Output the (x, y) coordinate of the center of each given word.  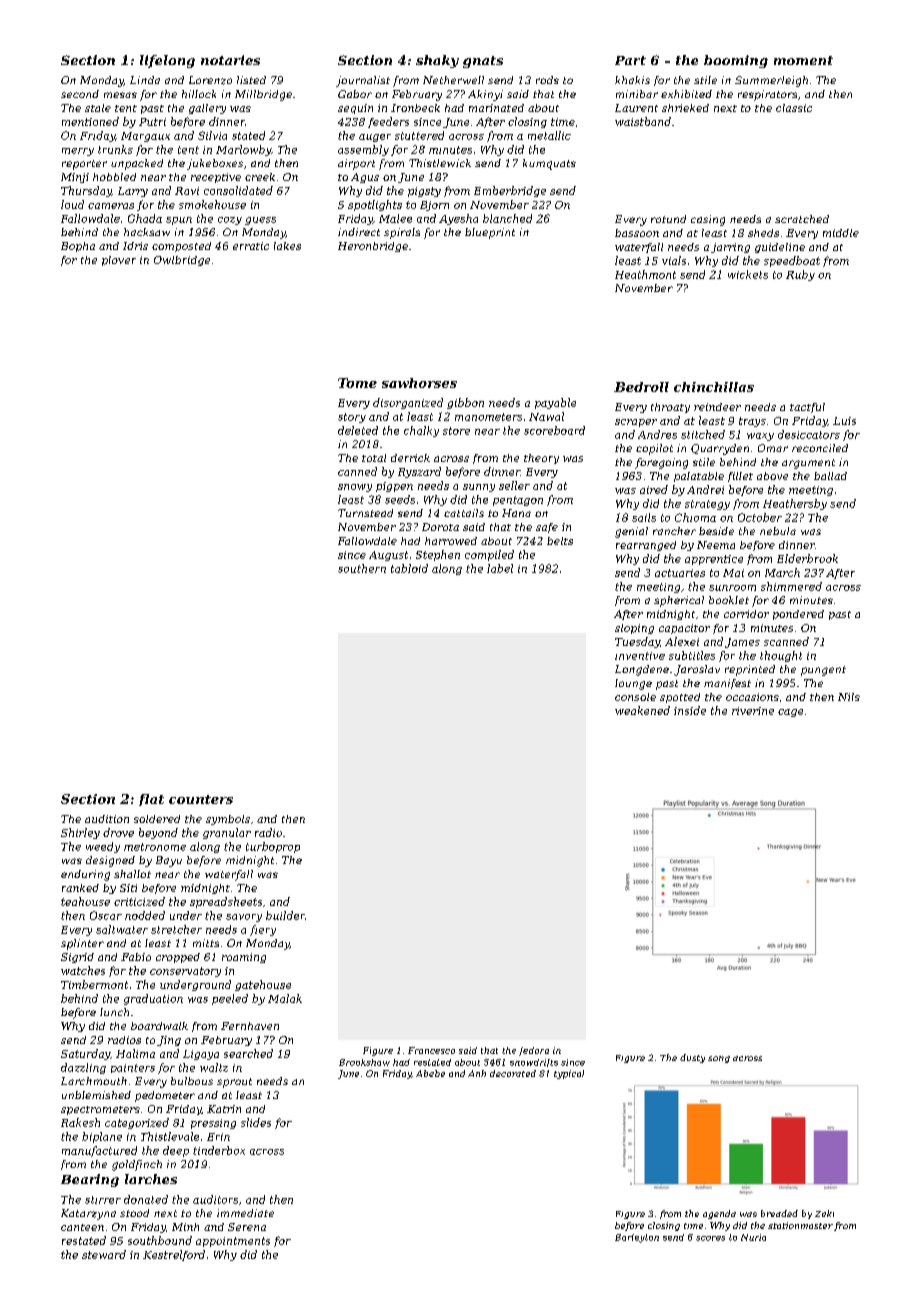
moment (803, 60)
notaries (230, 60)
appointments (233, 1242)
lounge (633, 684)
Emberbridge (510, 191)
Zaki (824, 1213)
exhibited (686, 94)
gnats (483, 62)
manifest (727, 684)
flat (151, 800)
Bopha (78, 247)
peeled (230, 999)
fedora (534, 1051)
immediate (245, 1213)
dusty (692, 1058)
